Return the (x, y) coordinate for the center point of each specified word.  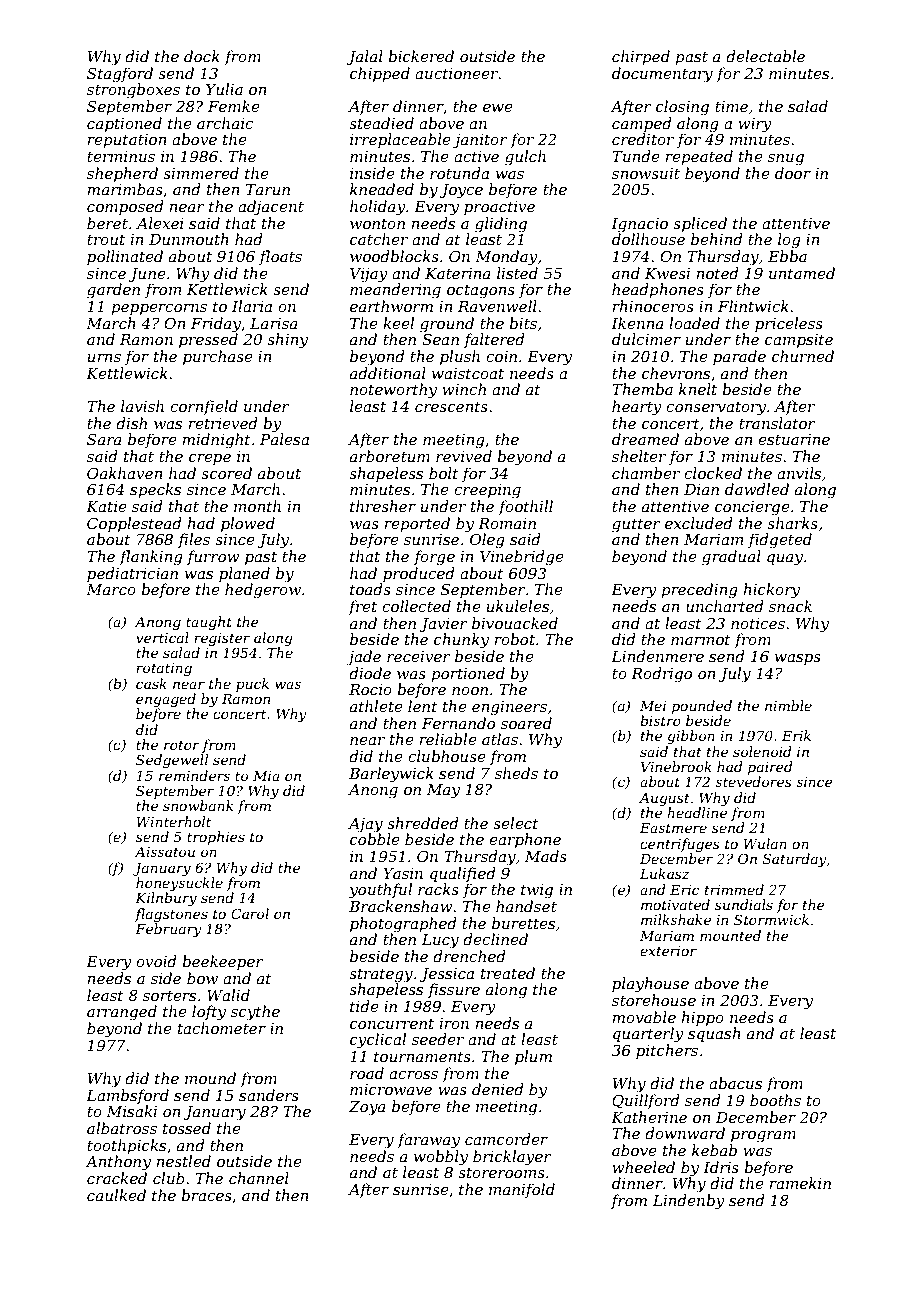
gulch (525, 158)
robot (514, 639)
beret (107, 223)
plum (533, 1057)
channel (259, 1178)
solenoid (762, 751)
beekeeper (223, 962)
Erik (796, 735)
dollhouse (648, 239)
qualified (463, 874)
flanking (151, 558)
